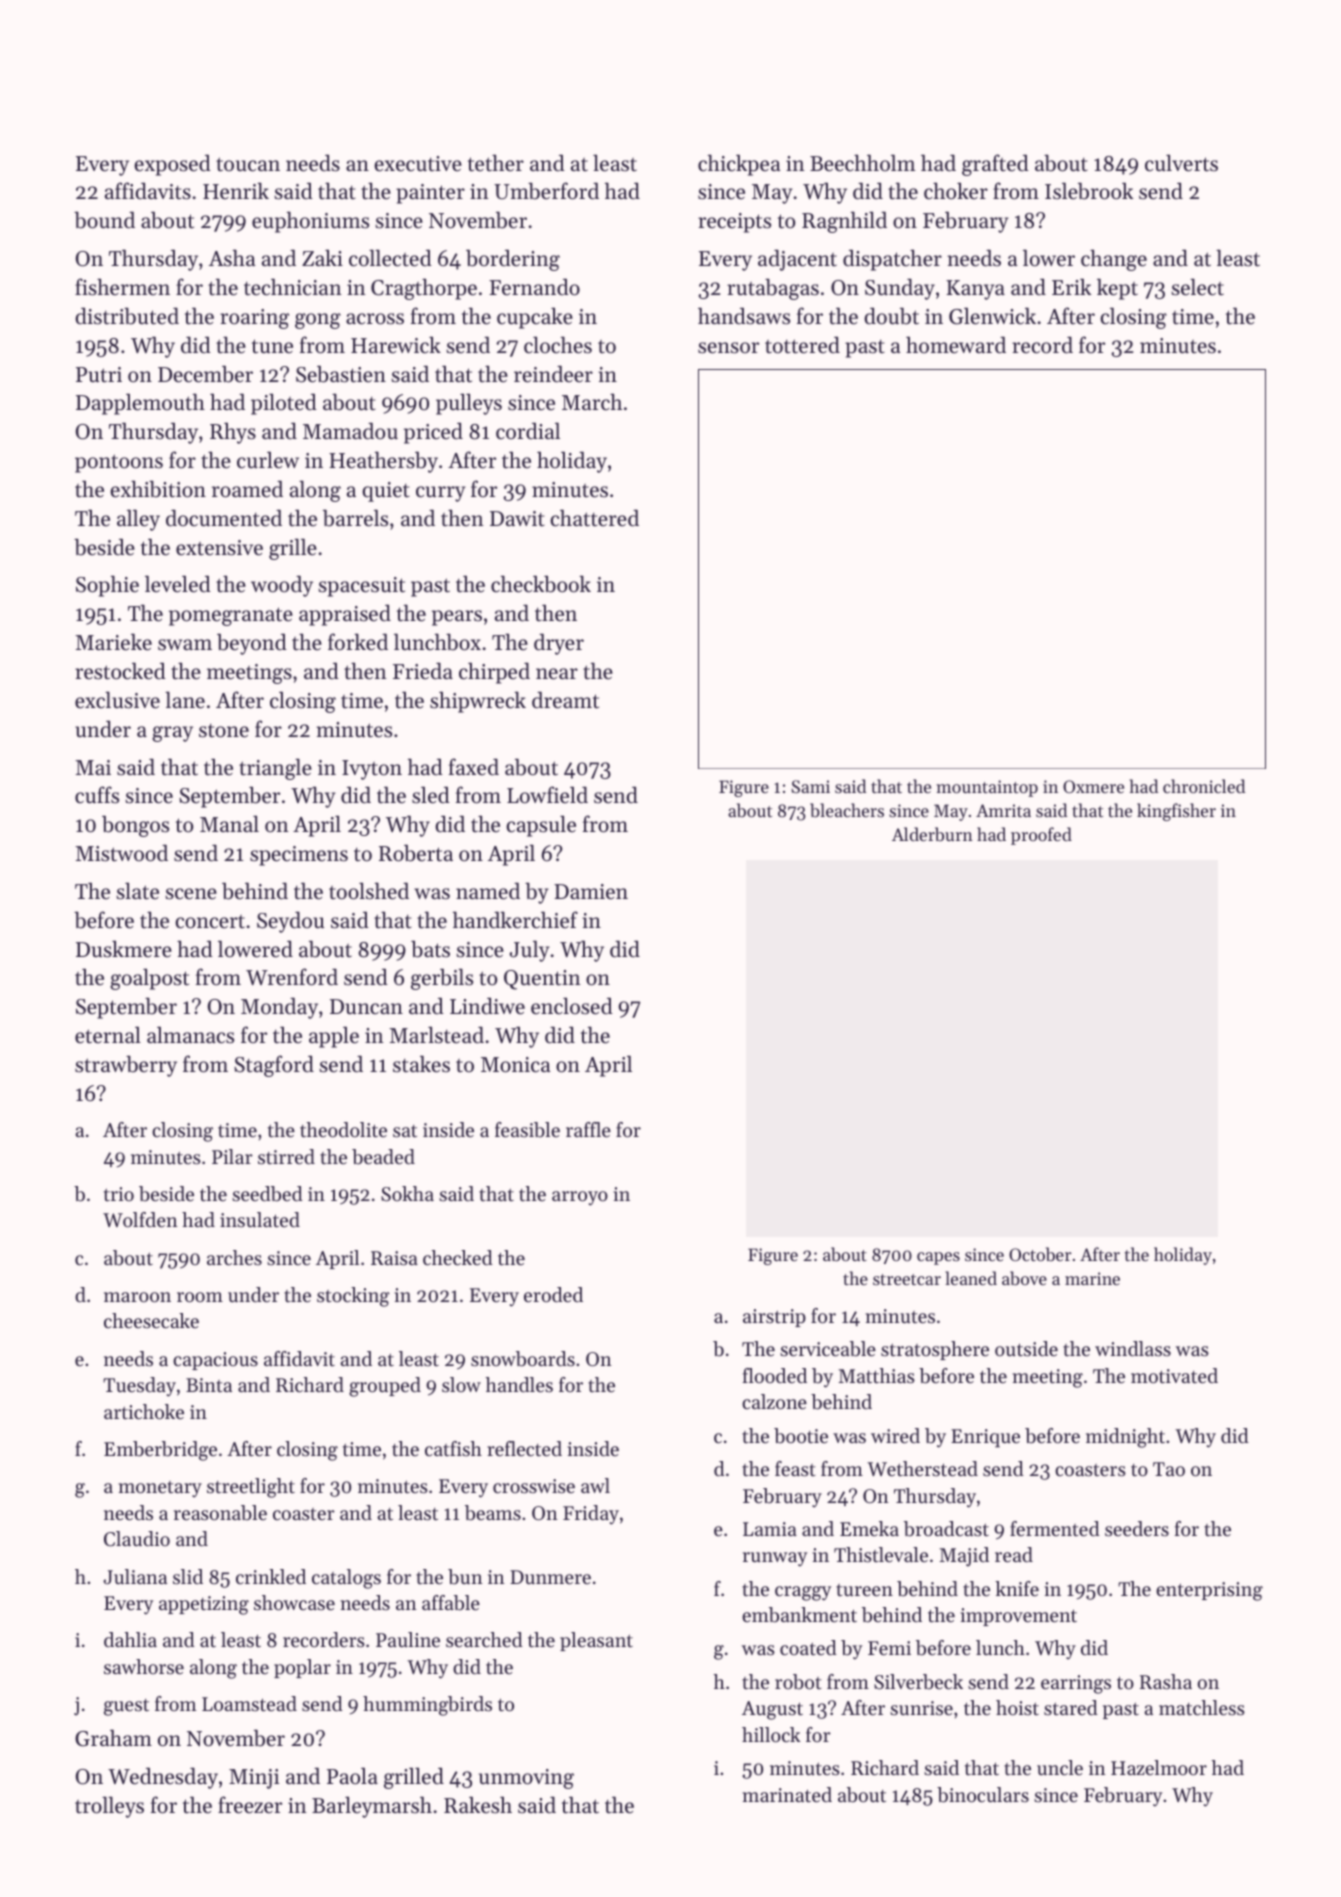 The width and height of the page is (1341, 1897). I want to click on culverts, so click(1181, 163).
